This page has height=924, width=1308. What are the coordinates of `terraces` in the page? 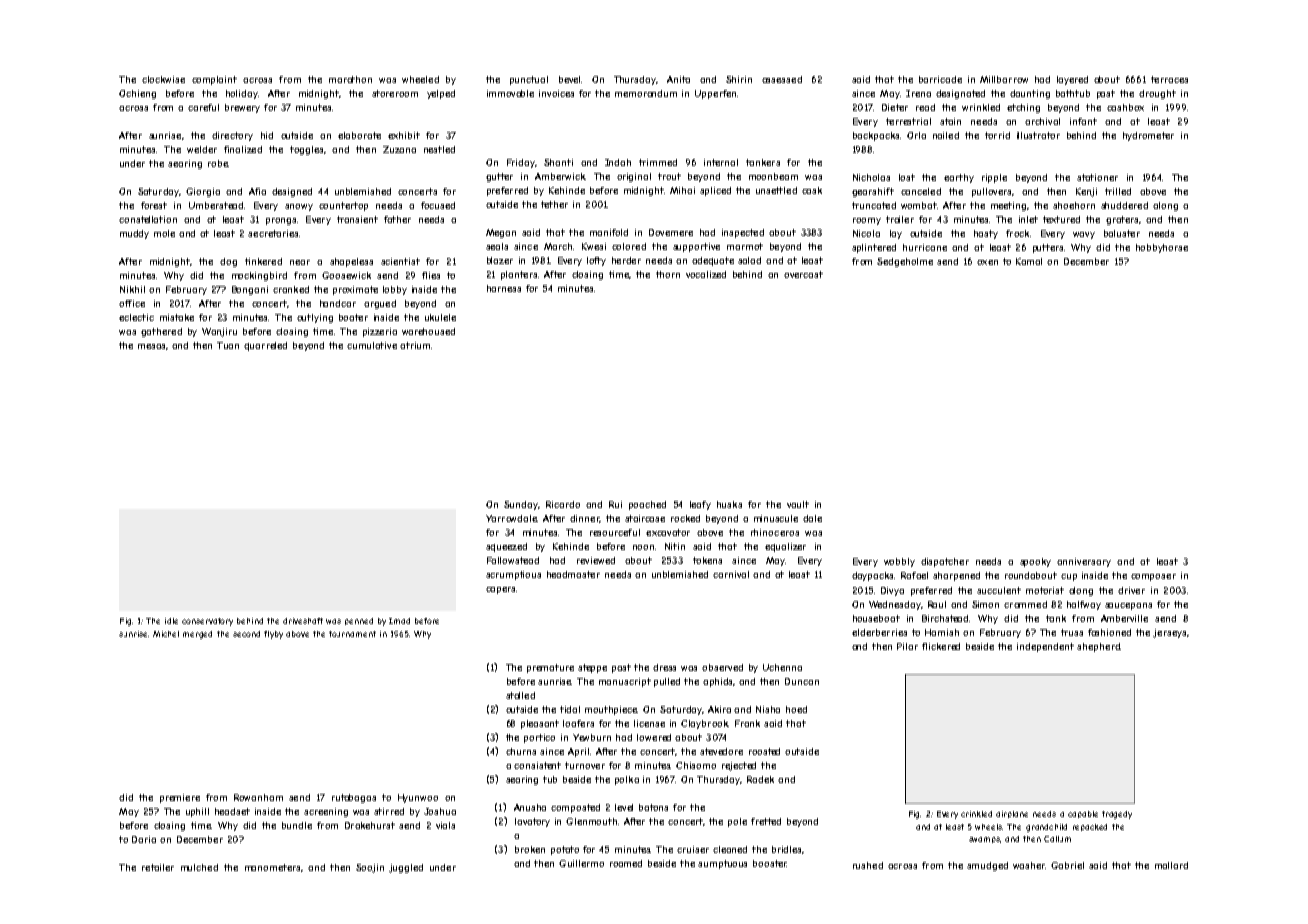 It's located at (1169, 79).
